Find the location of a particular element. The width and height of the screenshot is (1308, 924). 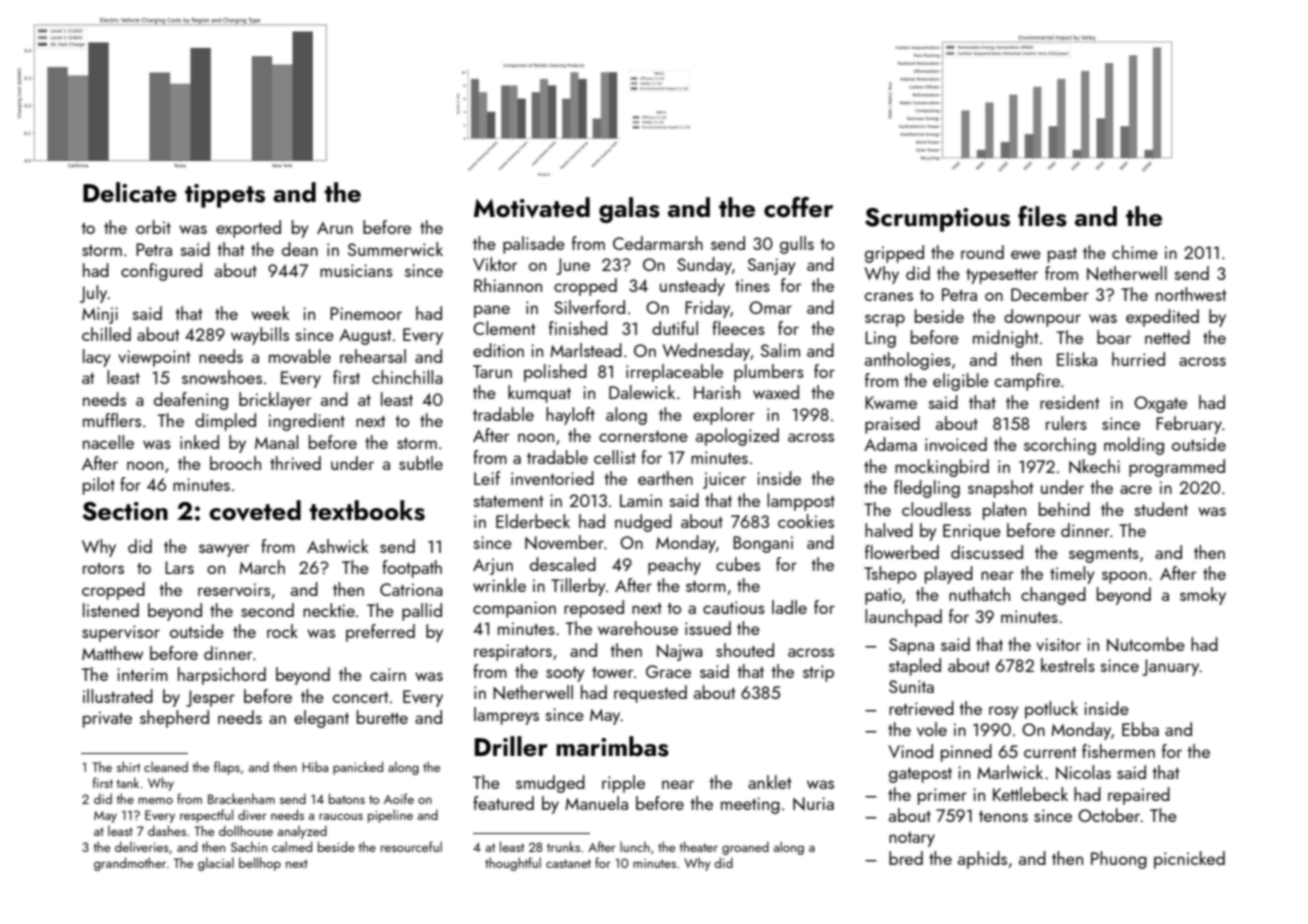

juicer is located at coordinates (724, 480).
